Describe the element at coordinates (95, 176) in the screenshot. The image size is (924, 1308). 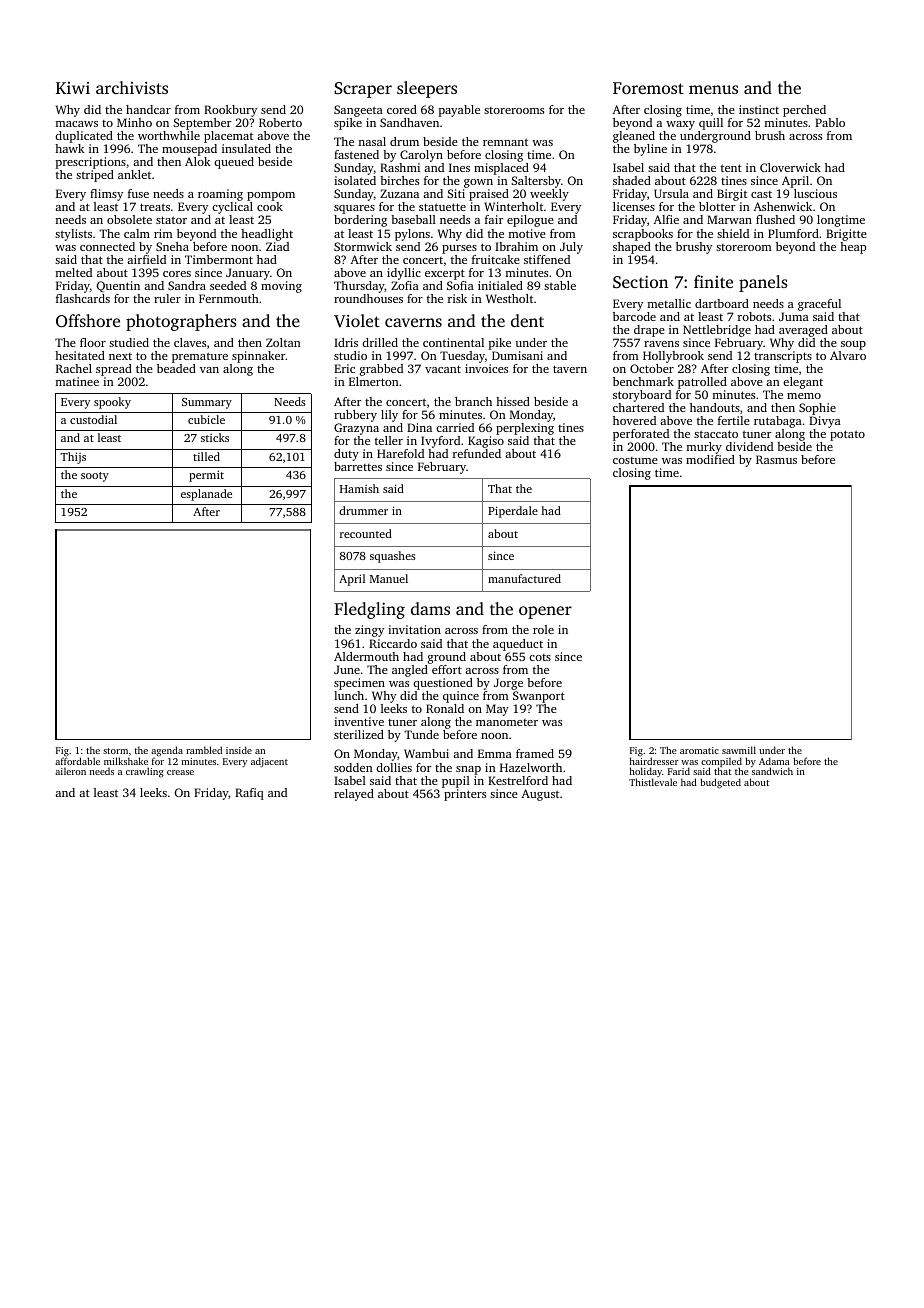
I see `striped` at that location.
